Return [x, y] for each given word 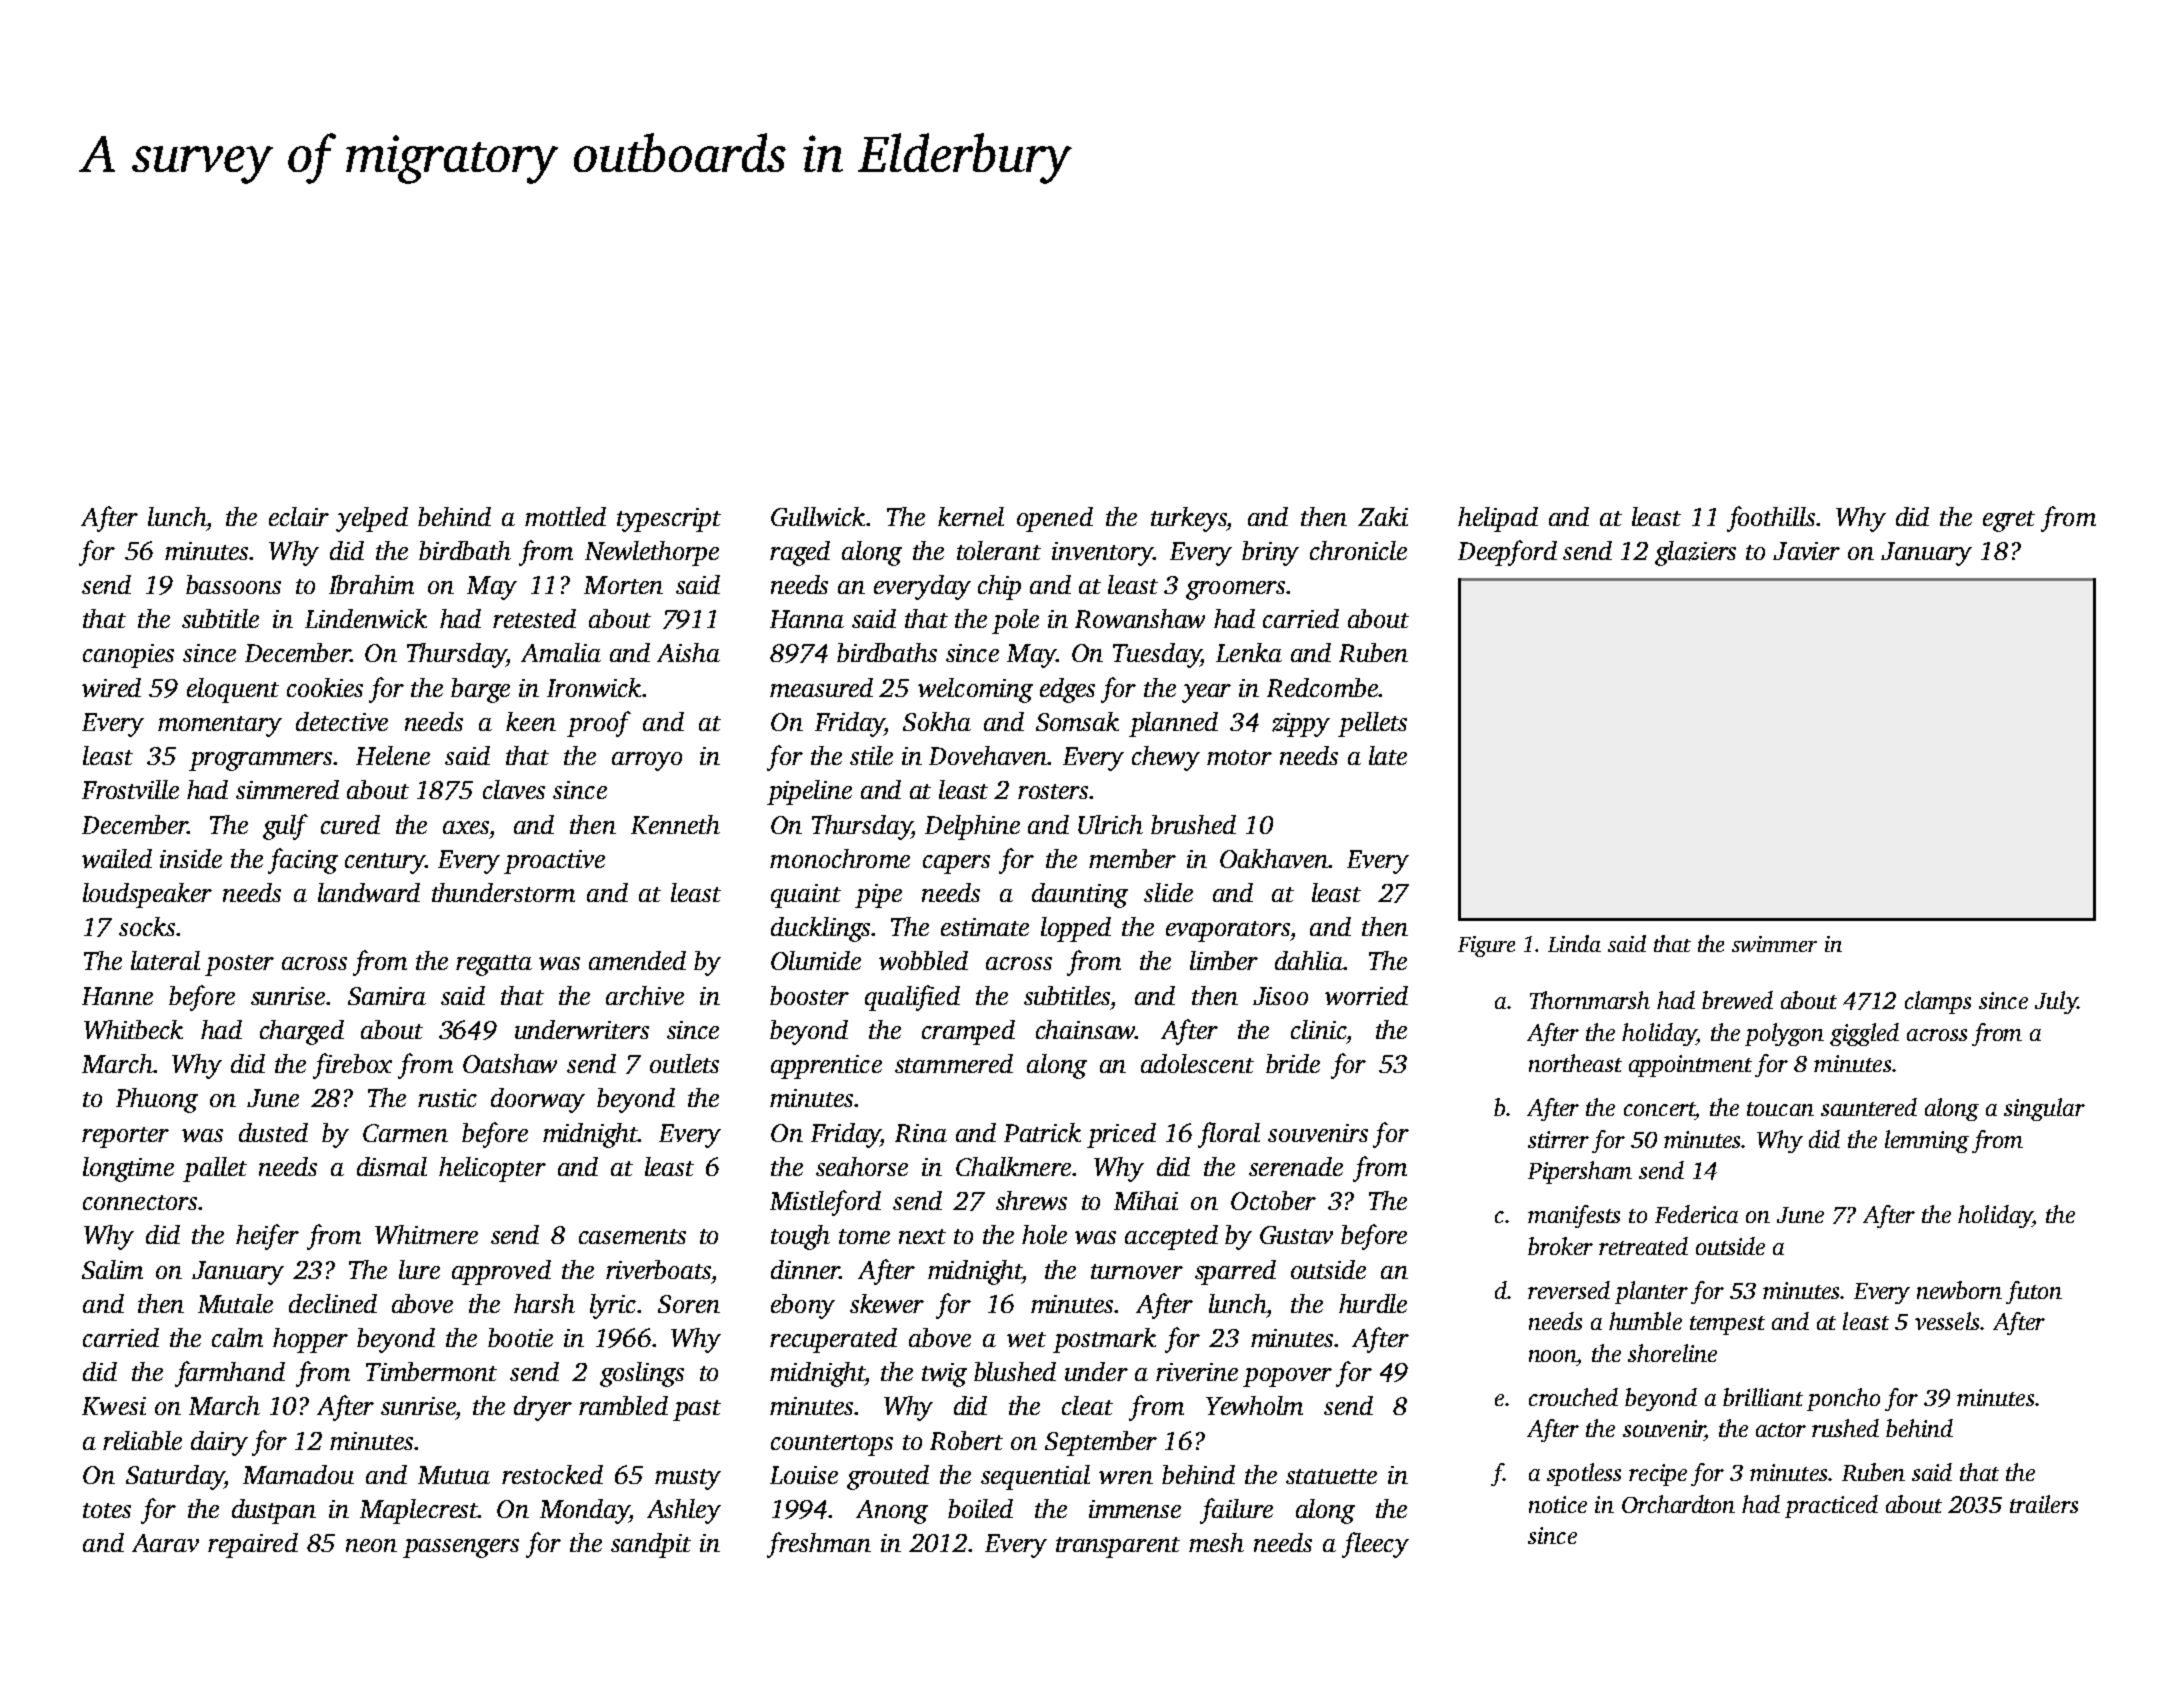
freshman [819, 1545]
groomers [1235, 590]
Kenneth [675, 824]
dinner [805, 1269]
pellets [1372, 724]
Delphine [972, 827]
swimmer [1774, 944]
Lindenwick [366, 618]
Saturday [175, 1477]
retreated [1643, 1246]
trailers [2044, 1504]
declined [333, 1303]
